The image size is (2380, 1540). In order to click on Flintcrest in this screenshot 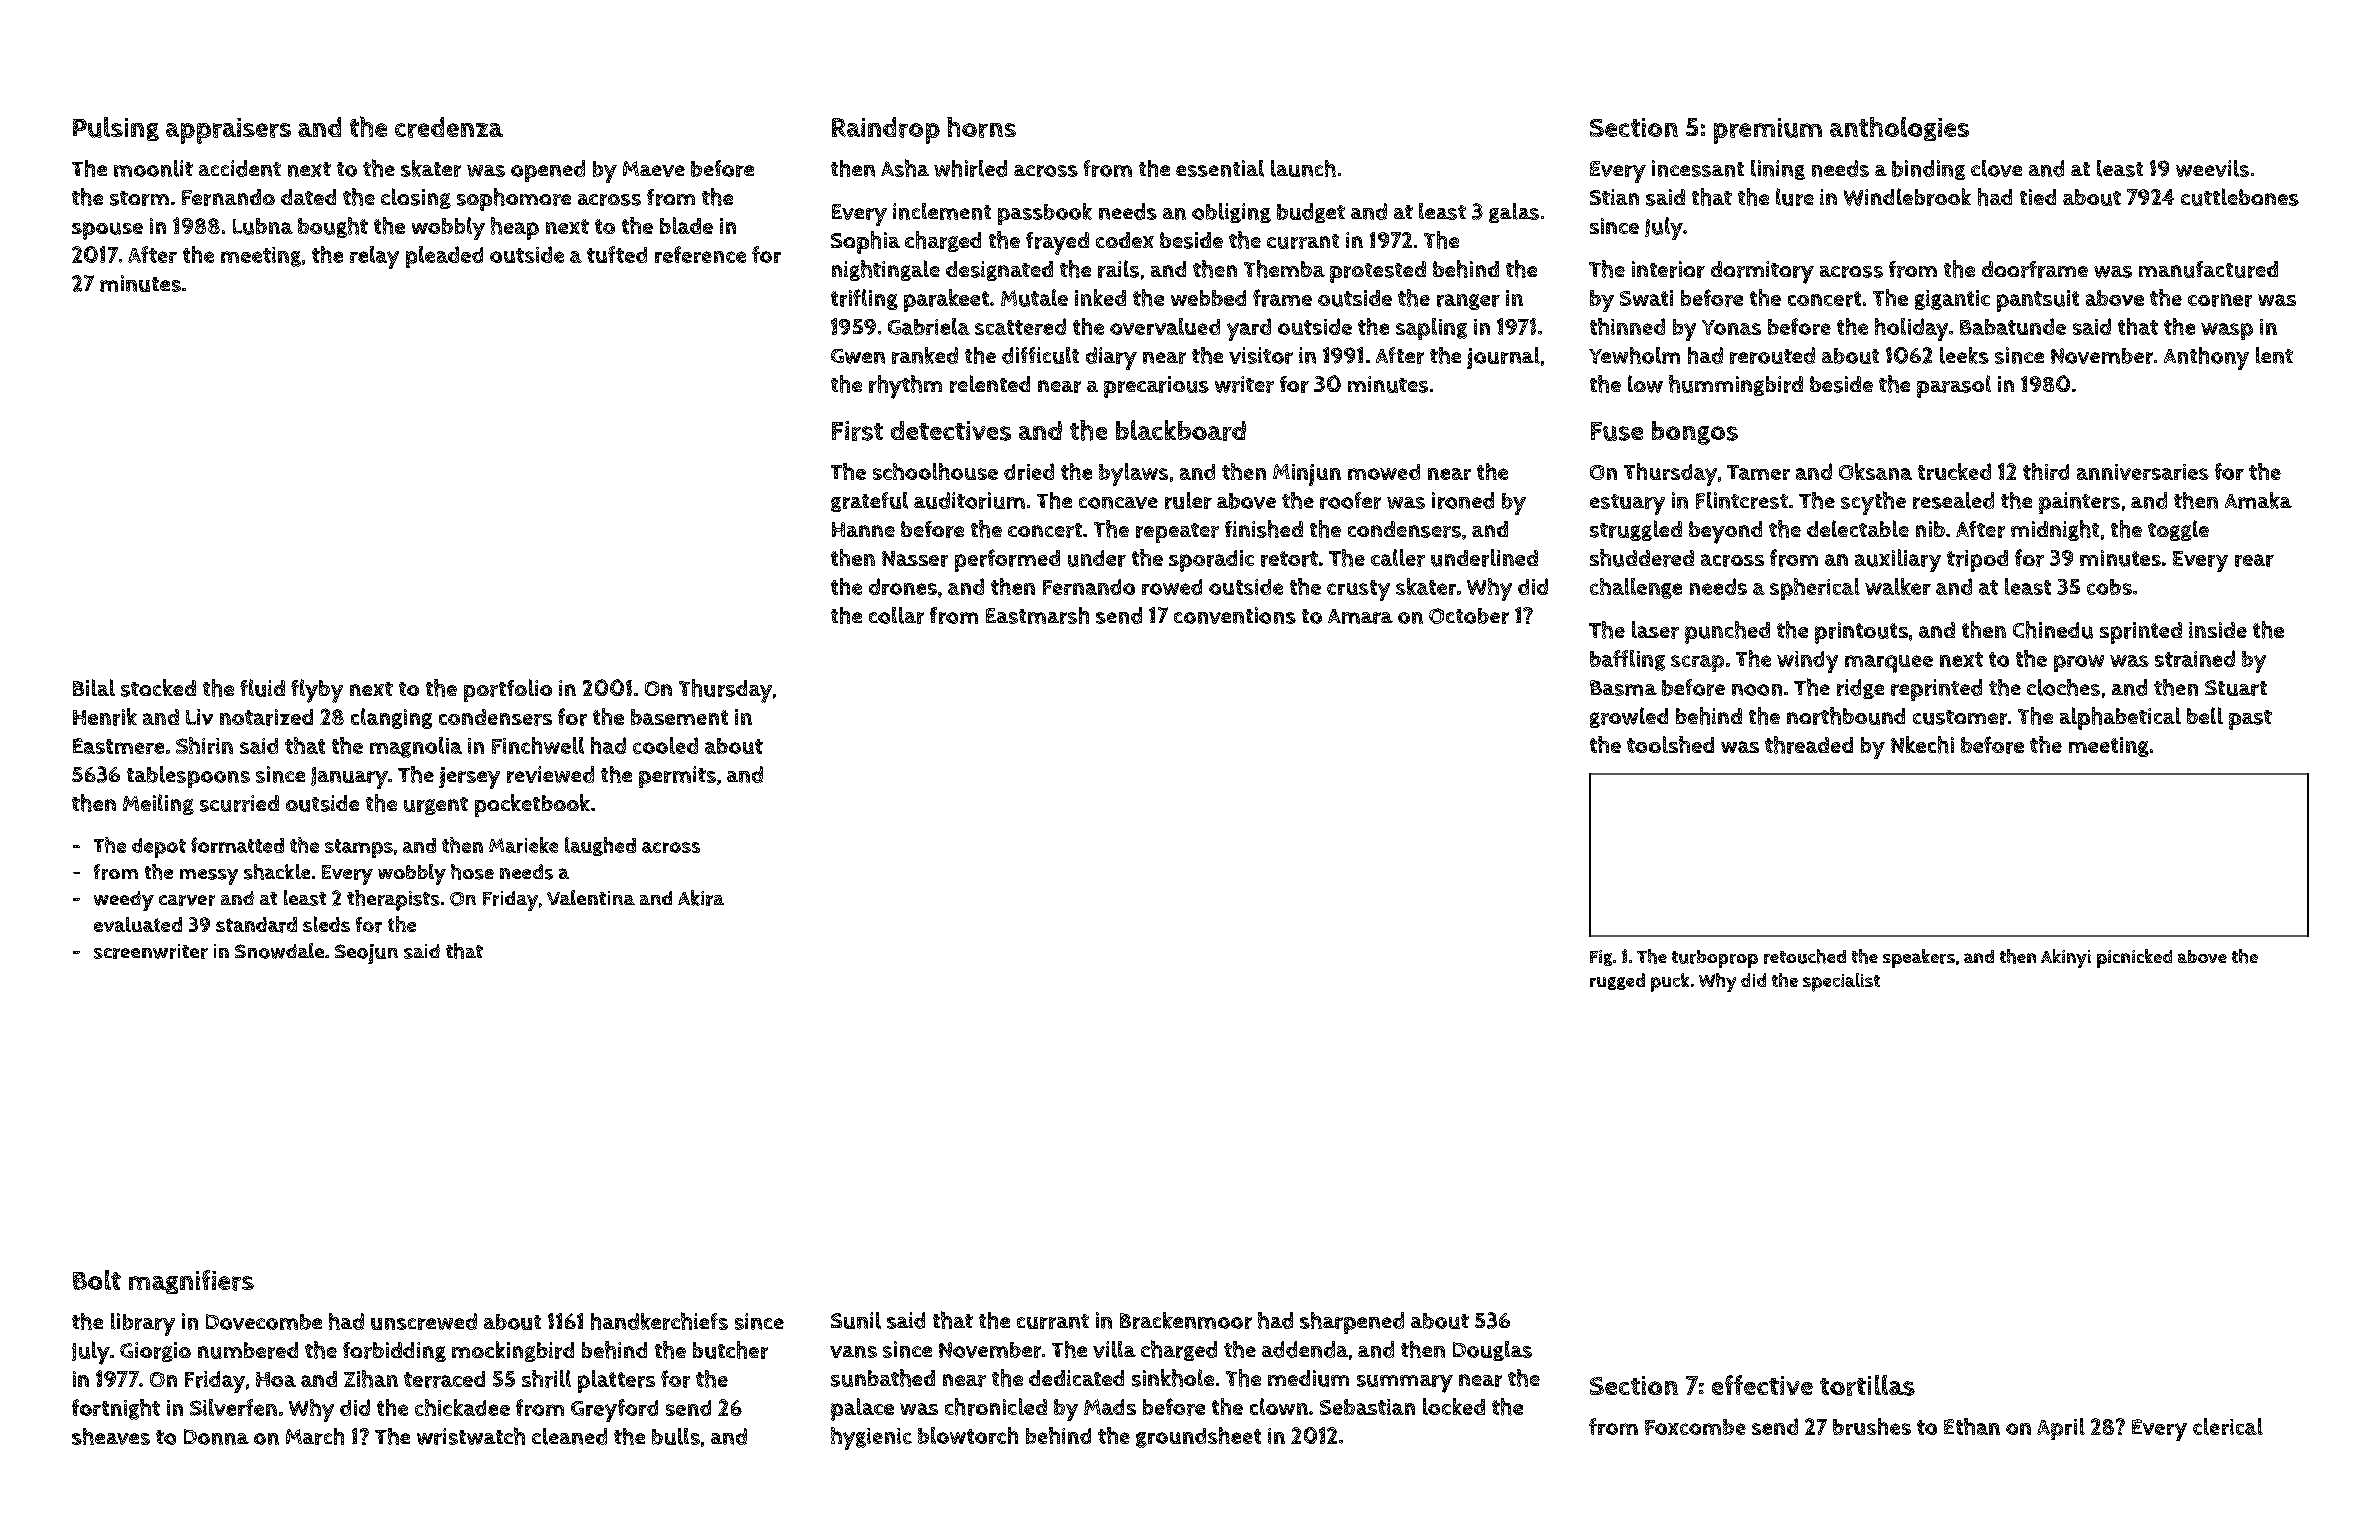, I will do `click(1742, 500)`.
